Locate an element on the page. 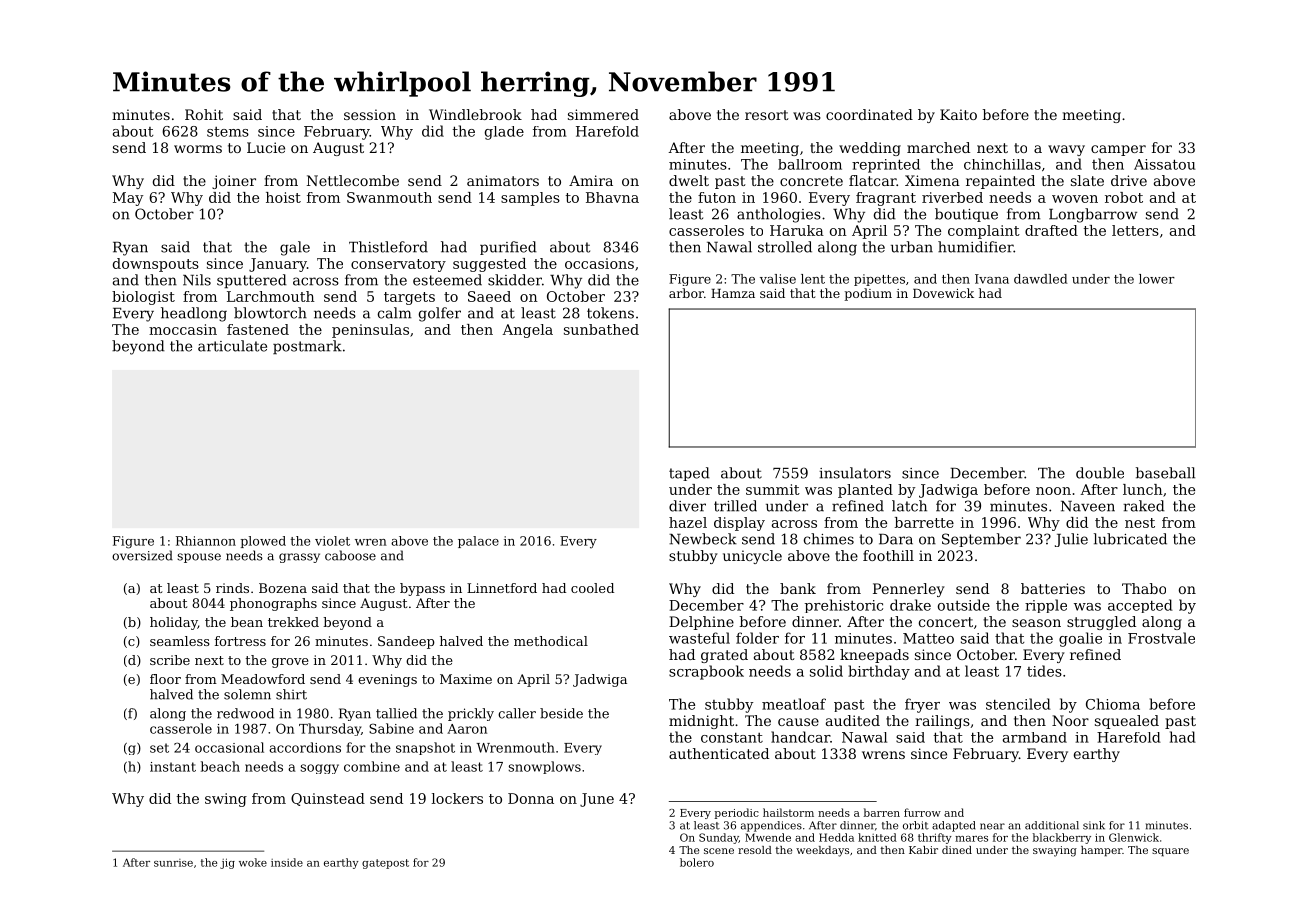 The width and height of the page is (1308, 924). September is located at coordinates (981, 540).
